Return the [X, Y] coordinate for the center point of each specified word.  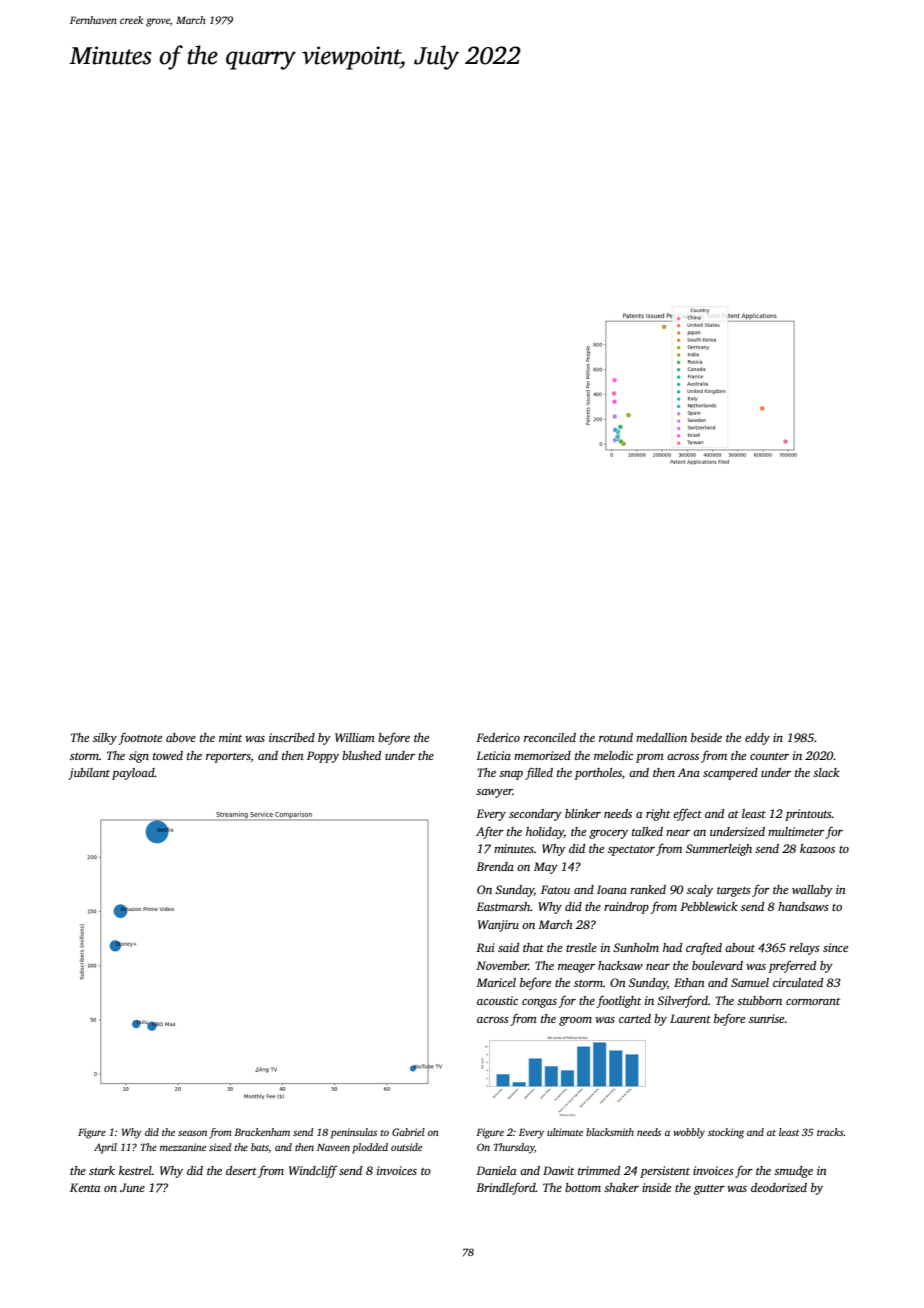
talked [647, 831]
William [355, 737]
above [181, 737]
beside [706, 737]
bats [260, 1148]
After [490, 832]
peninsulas [353, 1133]
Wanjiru [498, 926]
